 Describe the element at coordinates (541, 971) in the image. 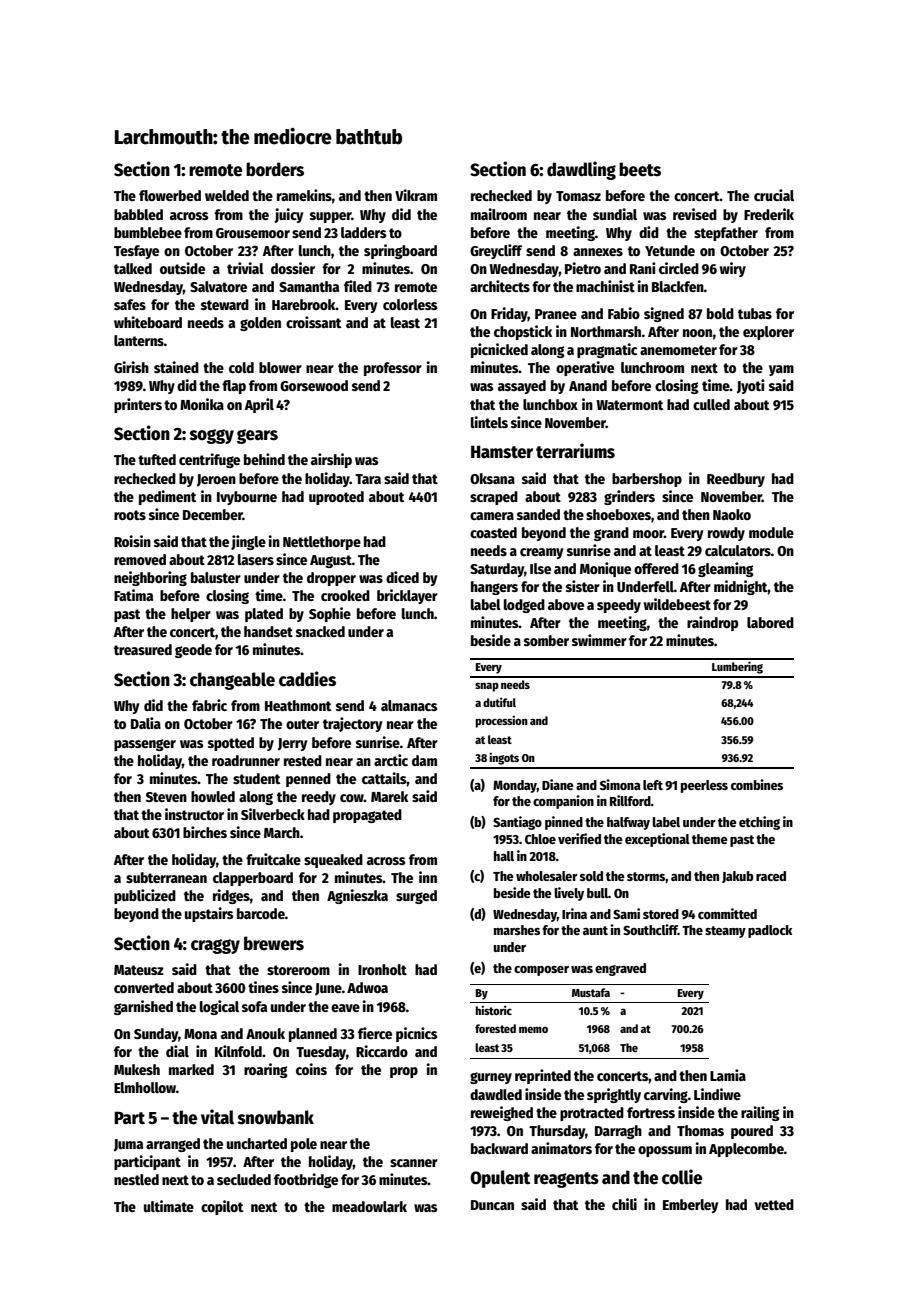

I see `composer` at that location.
